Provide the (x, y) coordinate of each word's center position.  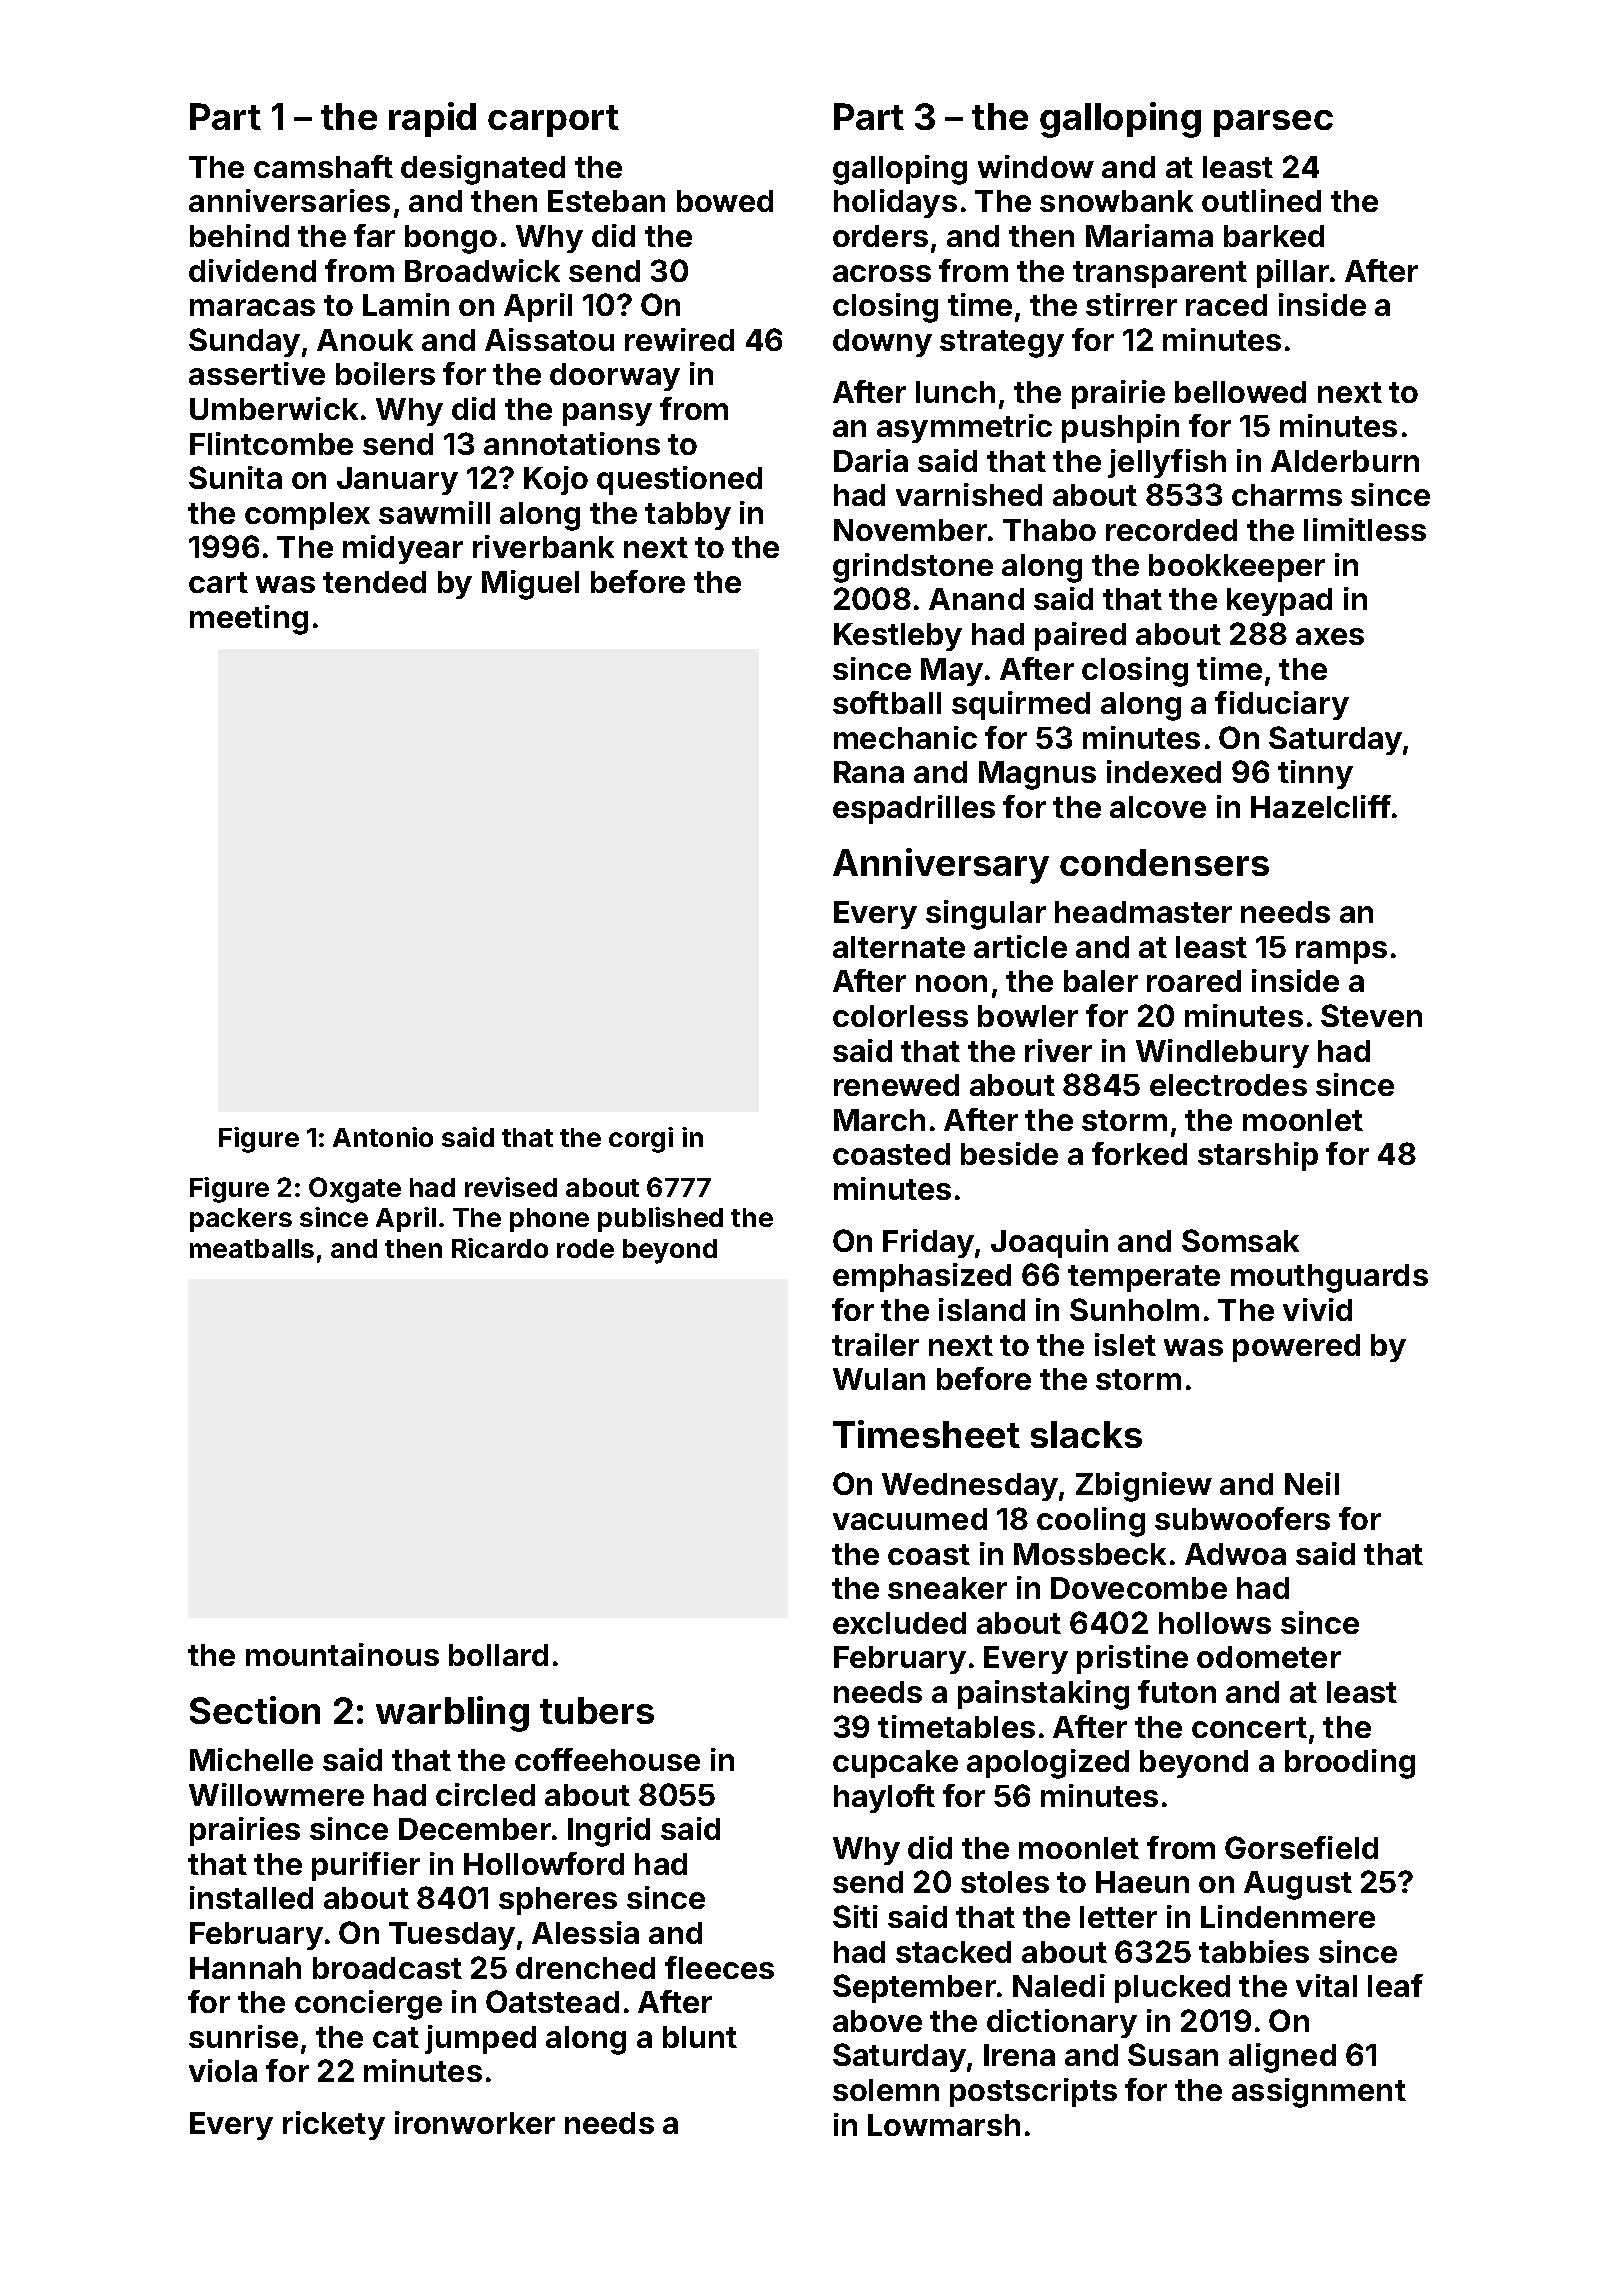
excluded (899, 1623)
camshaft (323, 166)
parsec (1273, 123)
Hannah (245, 1968)
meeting (249, 620)
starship (1258, 1156)
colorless (900, 1016)
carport (553, 121)
